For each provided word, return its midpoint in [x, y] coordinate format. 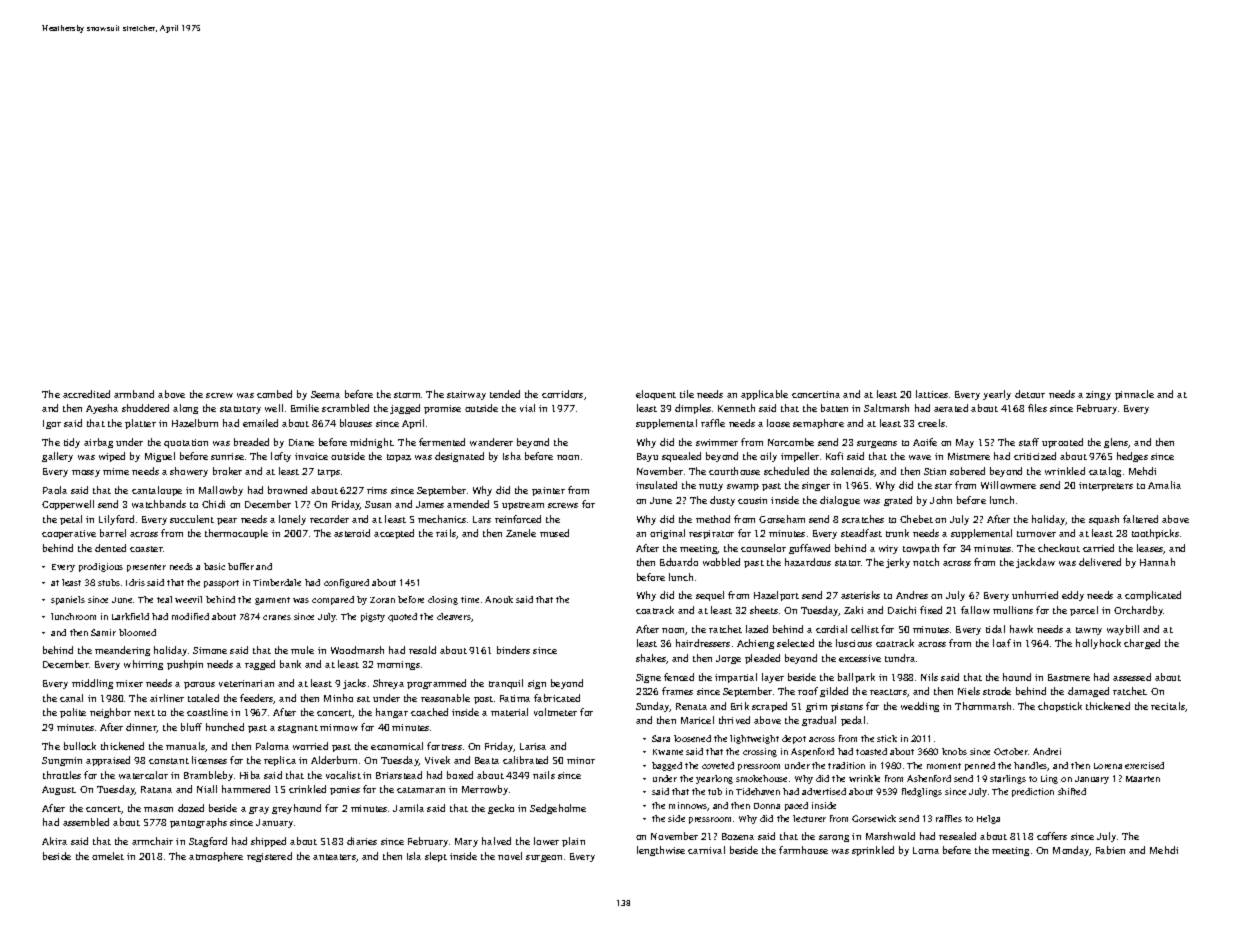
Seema [325, 394]
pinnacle [1134, 395]
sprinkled [873, 851]
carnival [706, 850]
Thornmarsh [983, 706]
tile [687, 394]
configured [346, 583]
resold [422, 650]
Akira [54, 841]
